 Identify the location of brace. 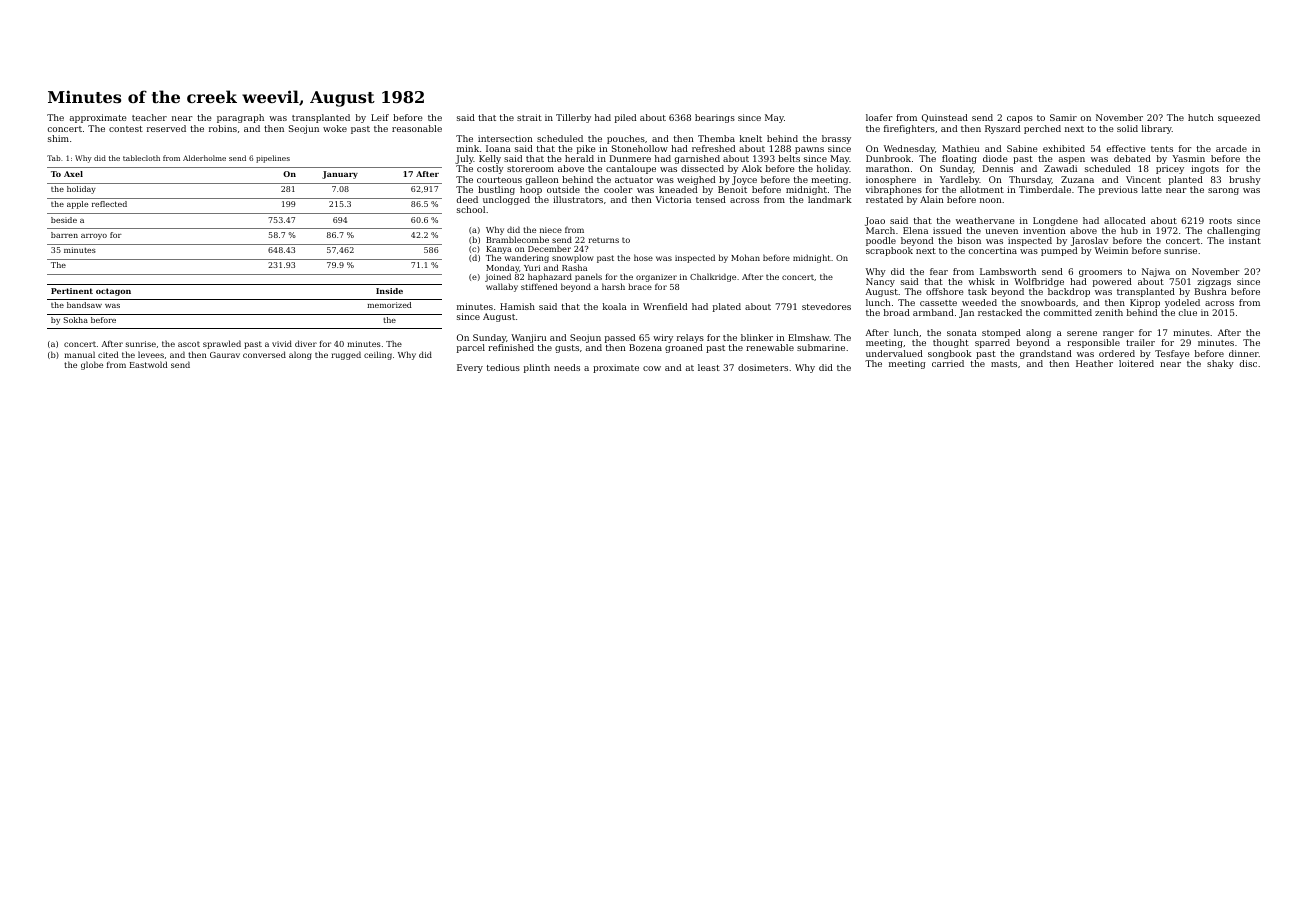
(640, 287).
